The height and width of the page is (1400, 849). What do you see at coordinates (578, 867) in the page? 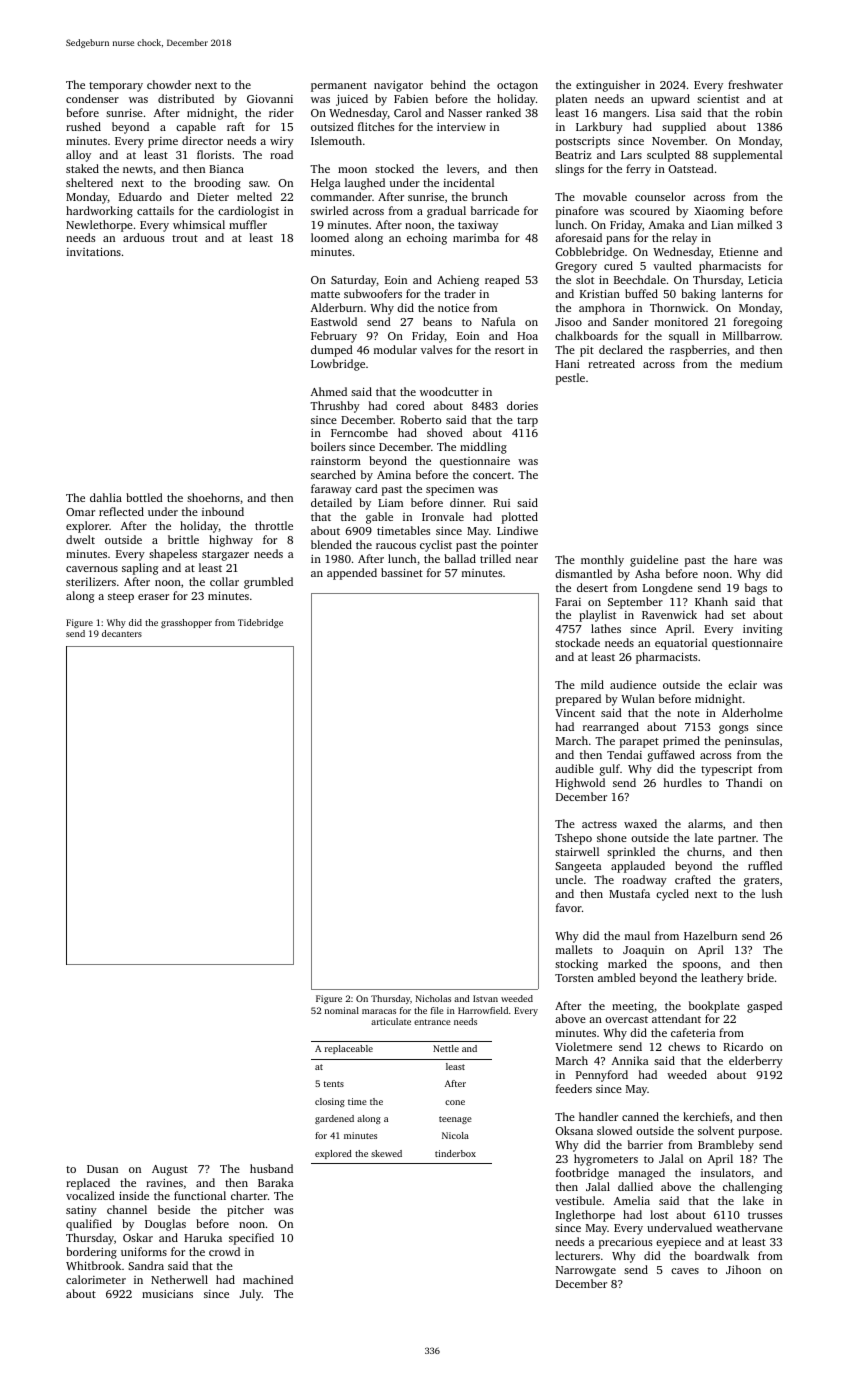
I see `Sangeeta` at bounding box center [578, 867].
